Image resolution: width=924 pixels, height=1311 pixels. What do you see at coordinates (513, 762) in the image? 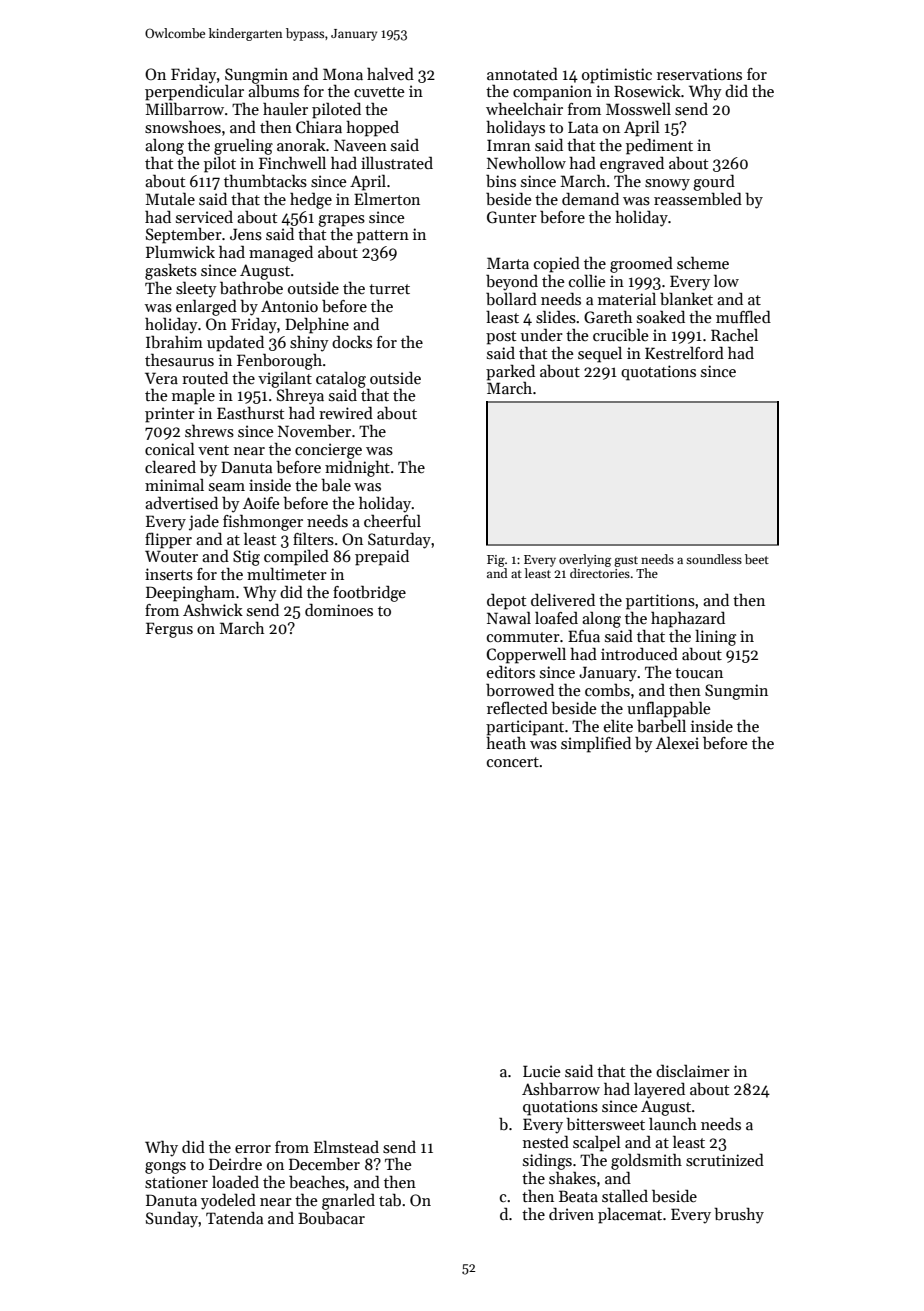
I see `concert` at bounding box center [513, 762].
